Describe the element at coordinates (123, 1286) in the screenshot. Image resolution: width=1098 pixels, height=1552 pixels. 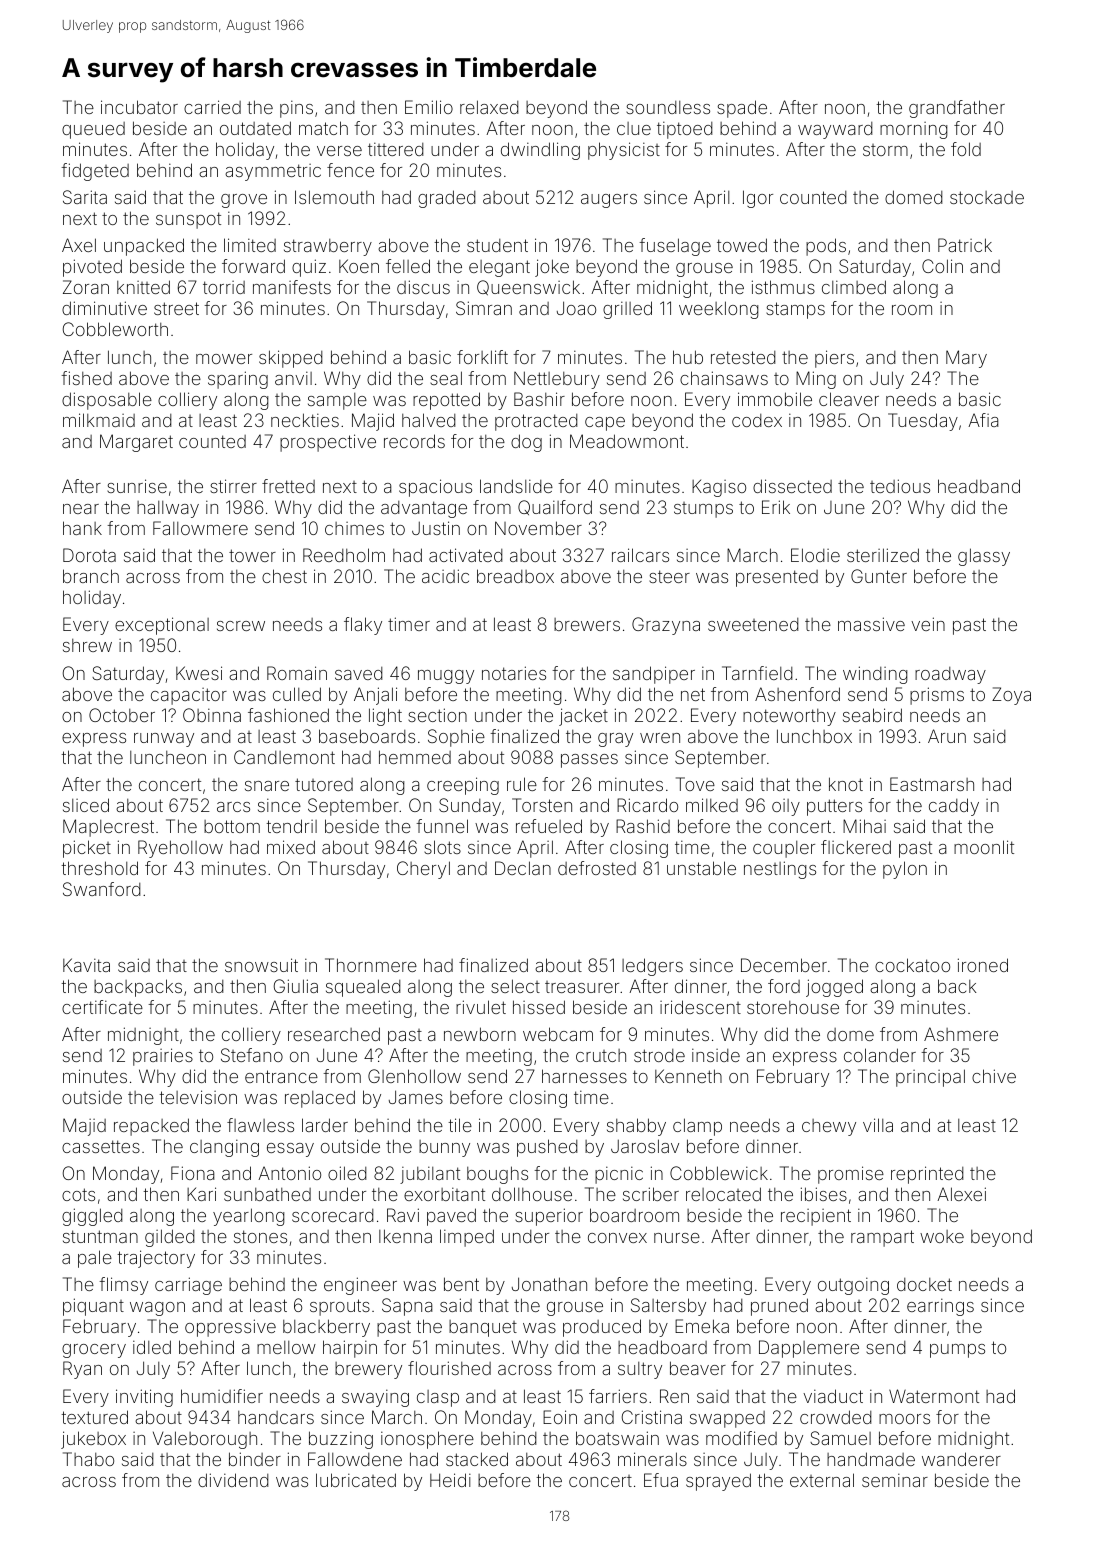
I see `flimsy` at that location.
